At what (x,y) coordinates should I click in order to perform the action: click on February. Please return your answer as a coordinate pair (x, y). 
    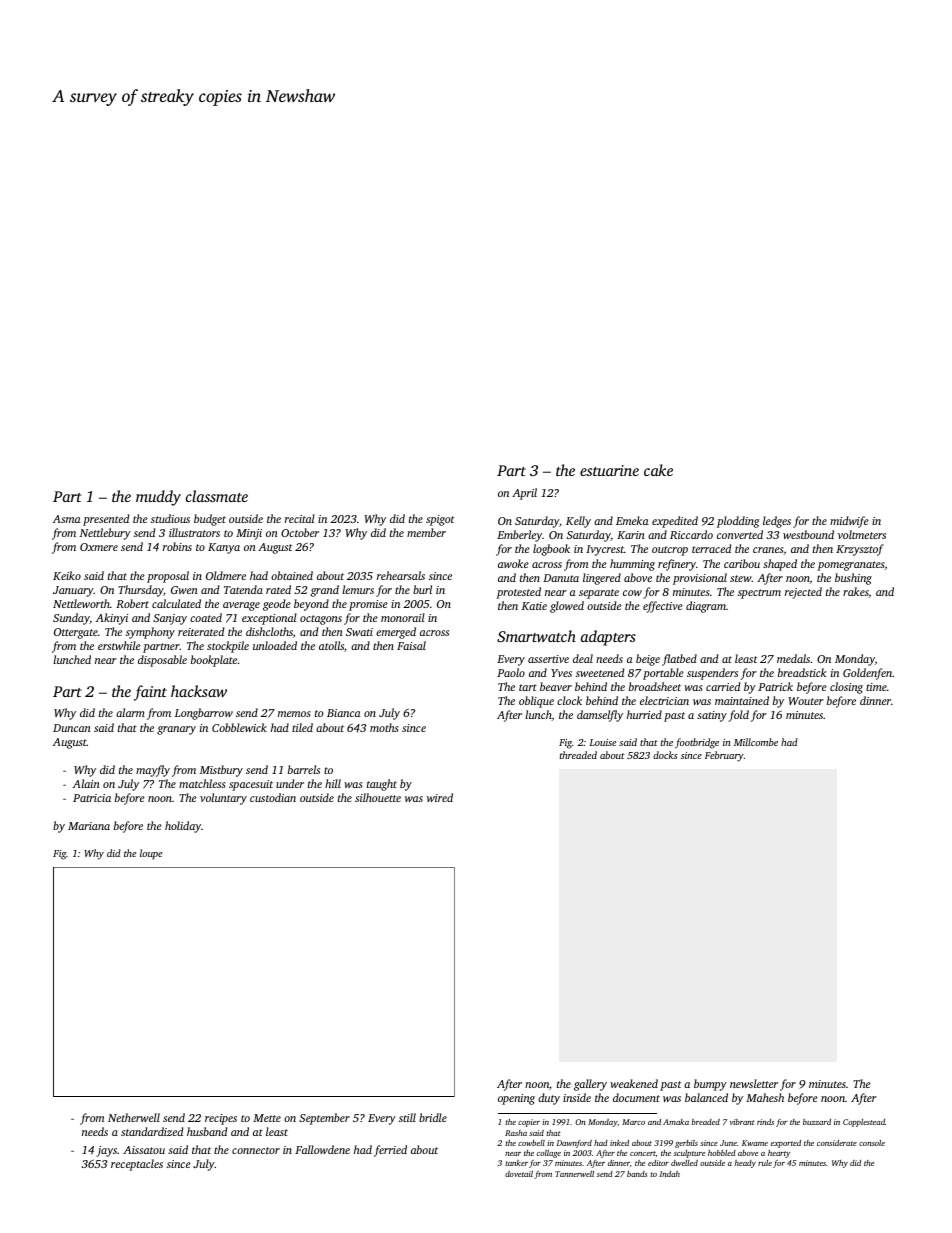
    Looking at the image, I should click on (724, 756).
